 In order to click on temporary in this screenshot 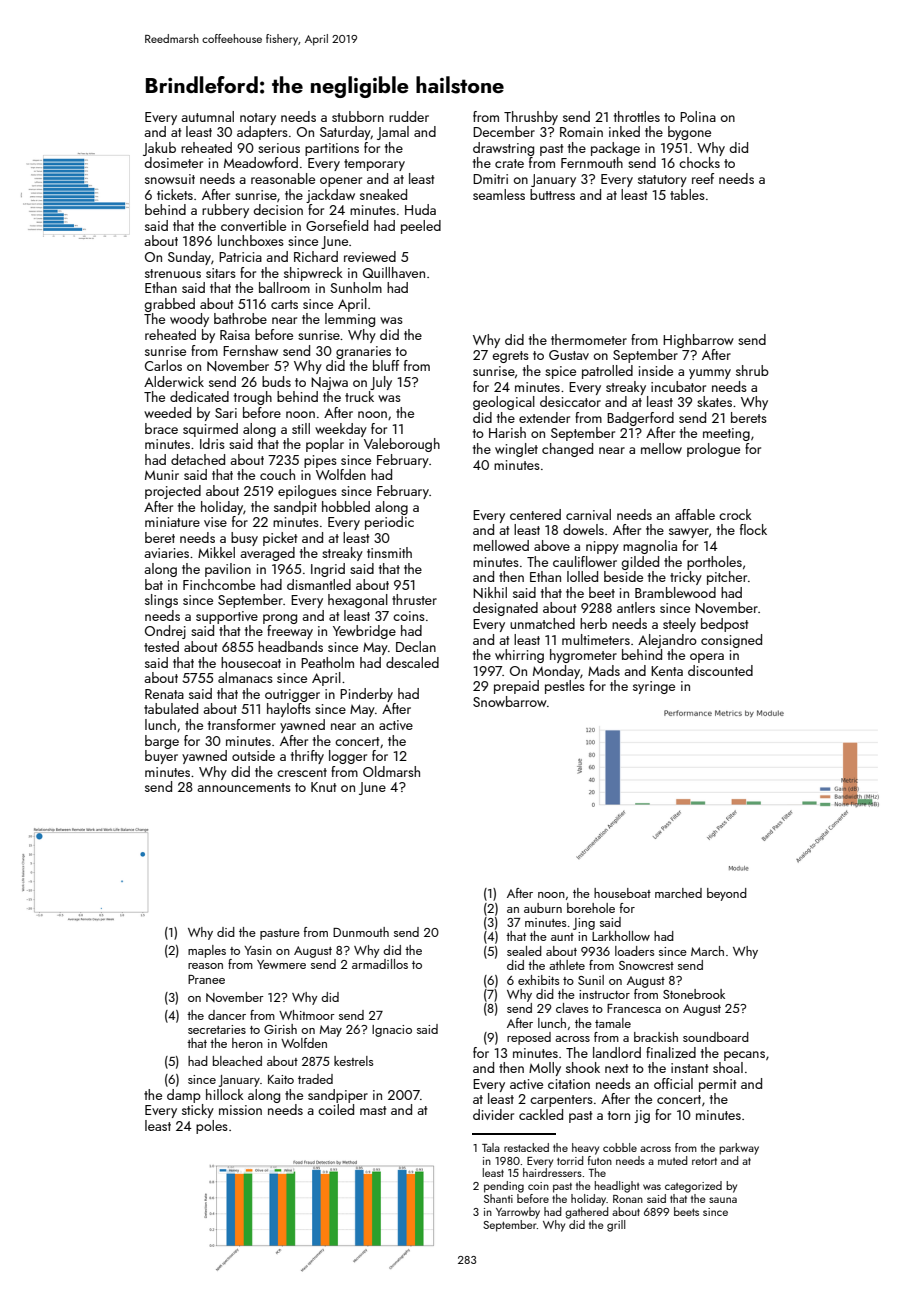, I will do `click(374, 165)`.
